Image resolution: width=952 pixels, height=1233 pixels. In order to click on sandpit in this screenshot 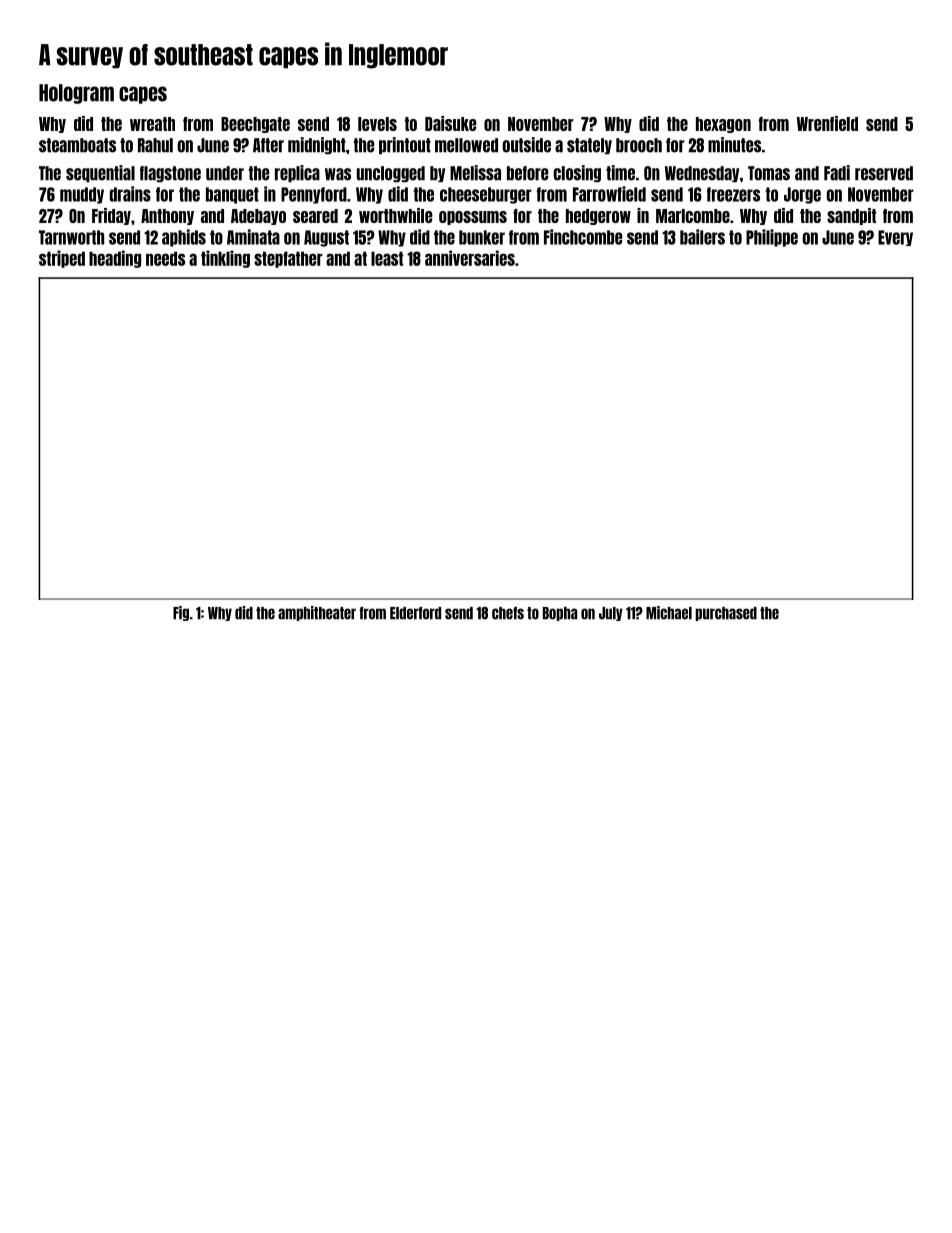, I will do `click(851, 216)`.
